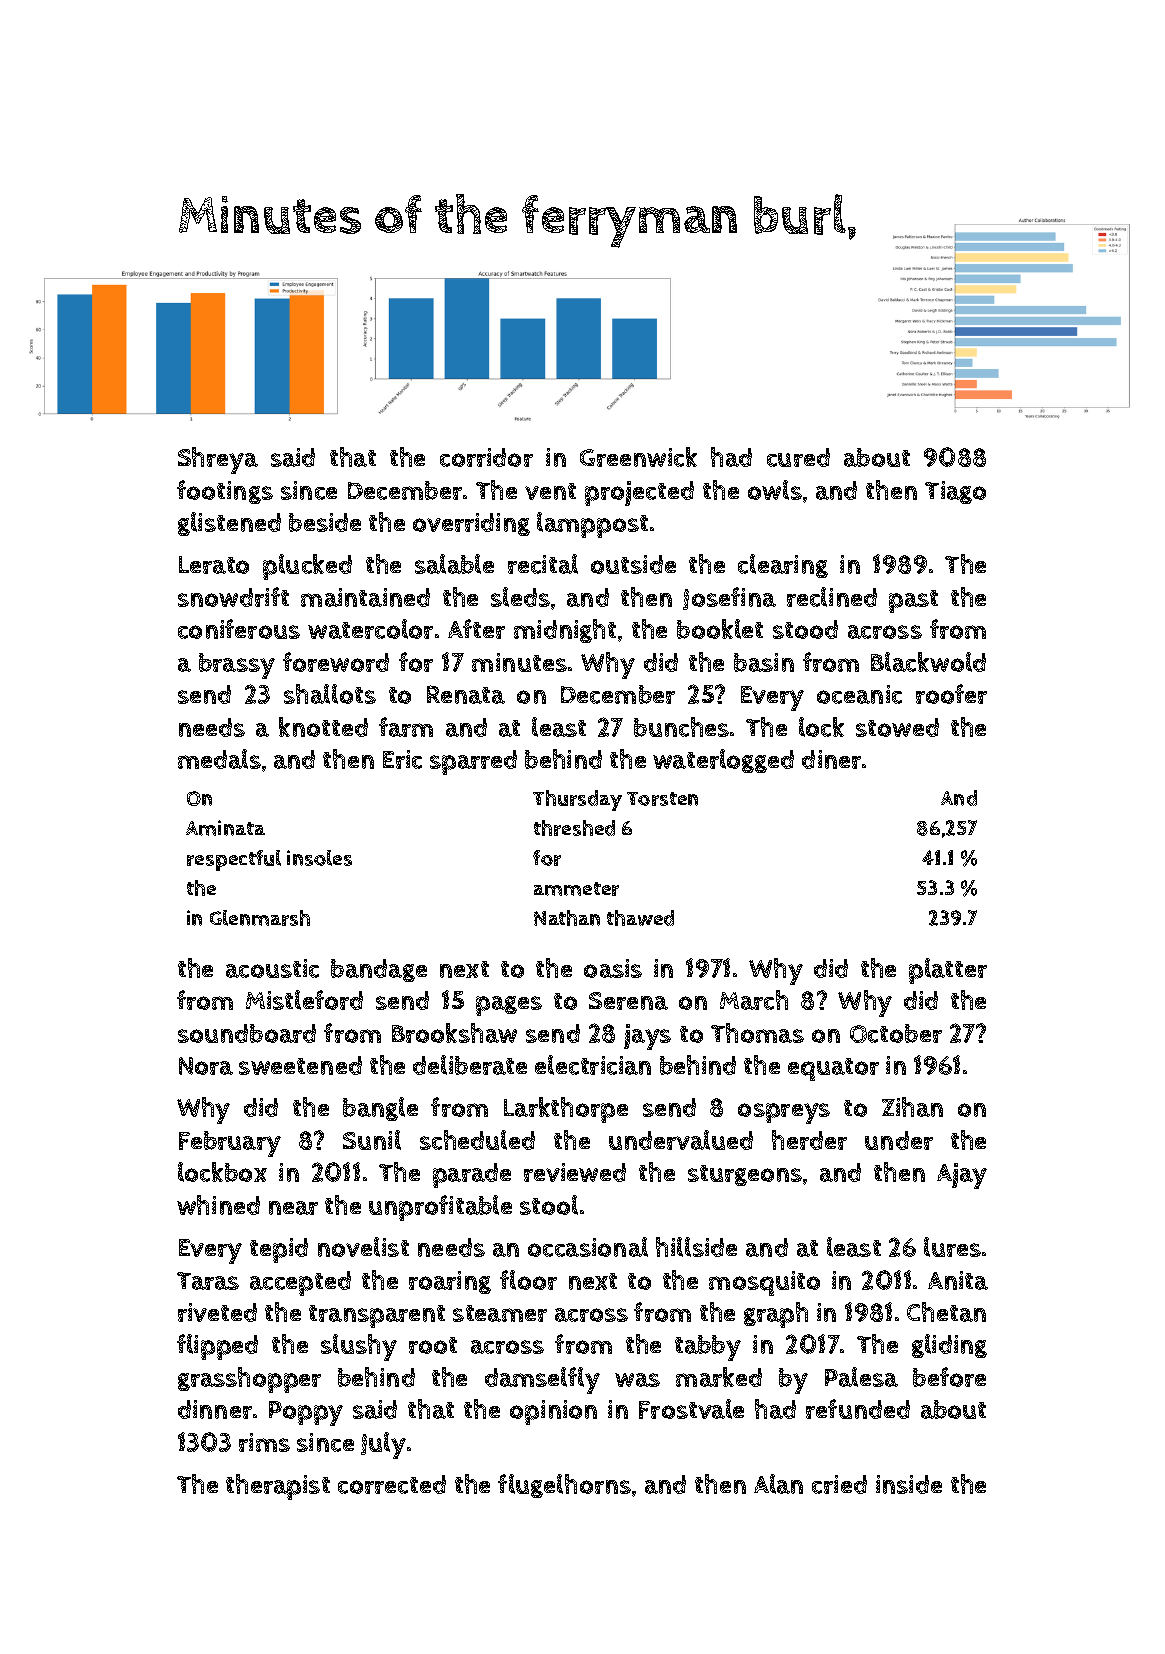 This page has width=1165, height=1654. Describe the element at coordinates (473, 762) in the page. I see `sparred` at that location.
